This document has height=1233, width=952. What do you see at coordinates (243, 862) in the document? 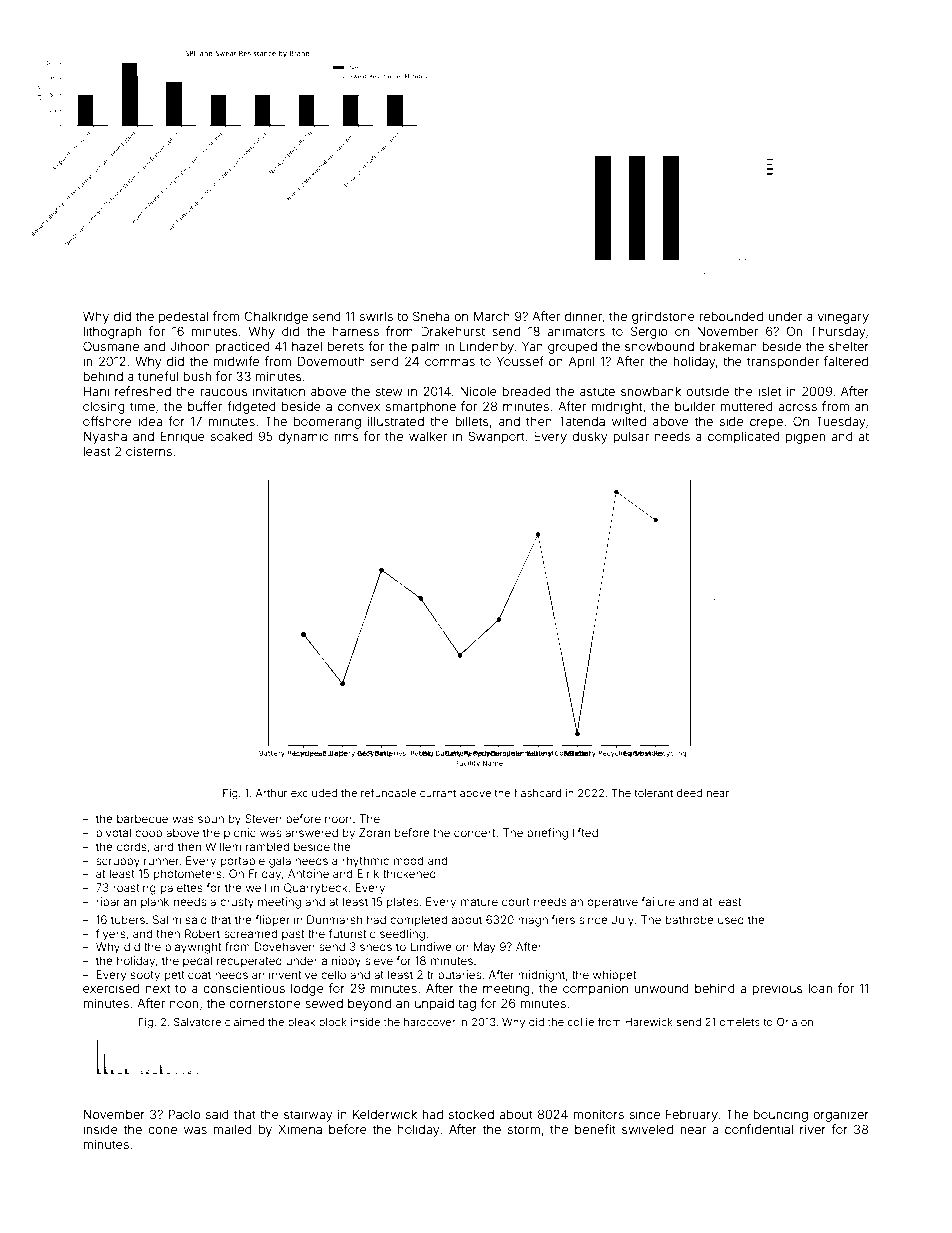
I see `portable` at bounding box center [243, 862].
